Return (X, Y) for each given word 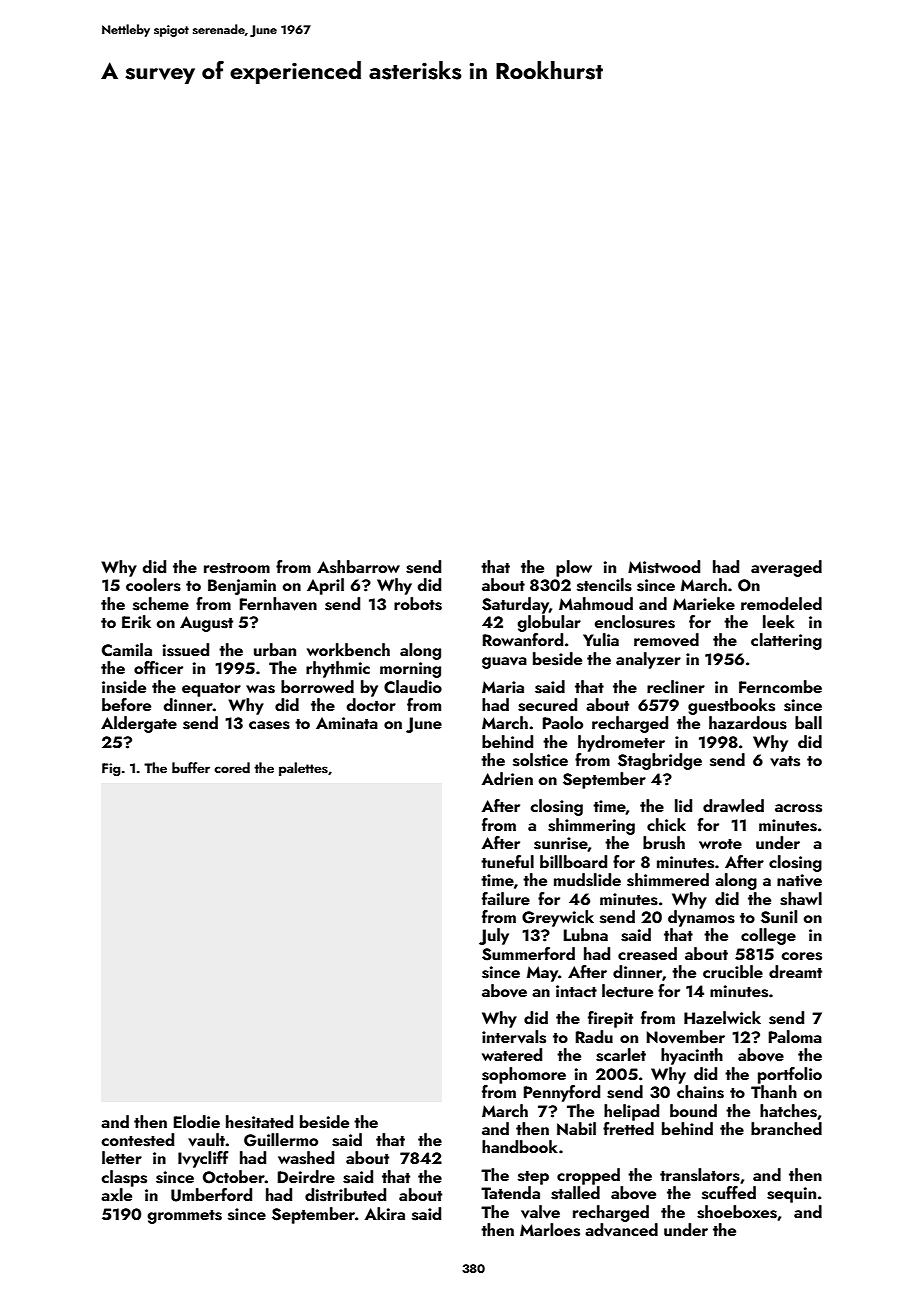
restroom (237, 568)
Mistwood (664, 567)
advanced (621, 1230)
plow (574, 568)
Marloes (550, 1230)
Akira (385, 1213)
